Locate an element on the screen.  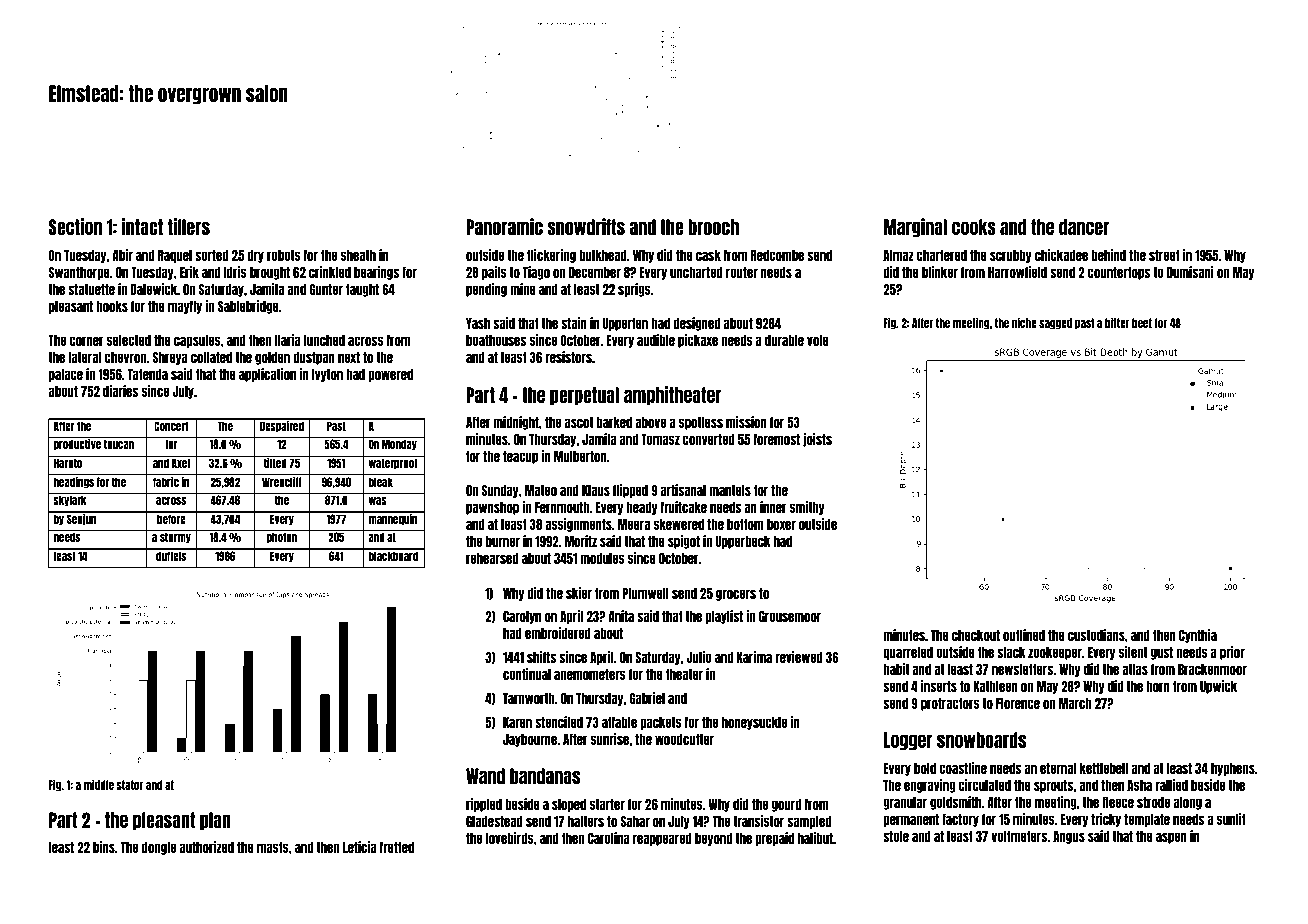
Dumisani is located at coordinates (1190, 272).
